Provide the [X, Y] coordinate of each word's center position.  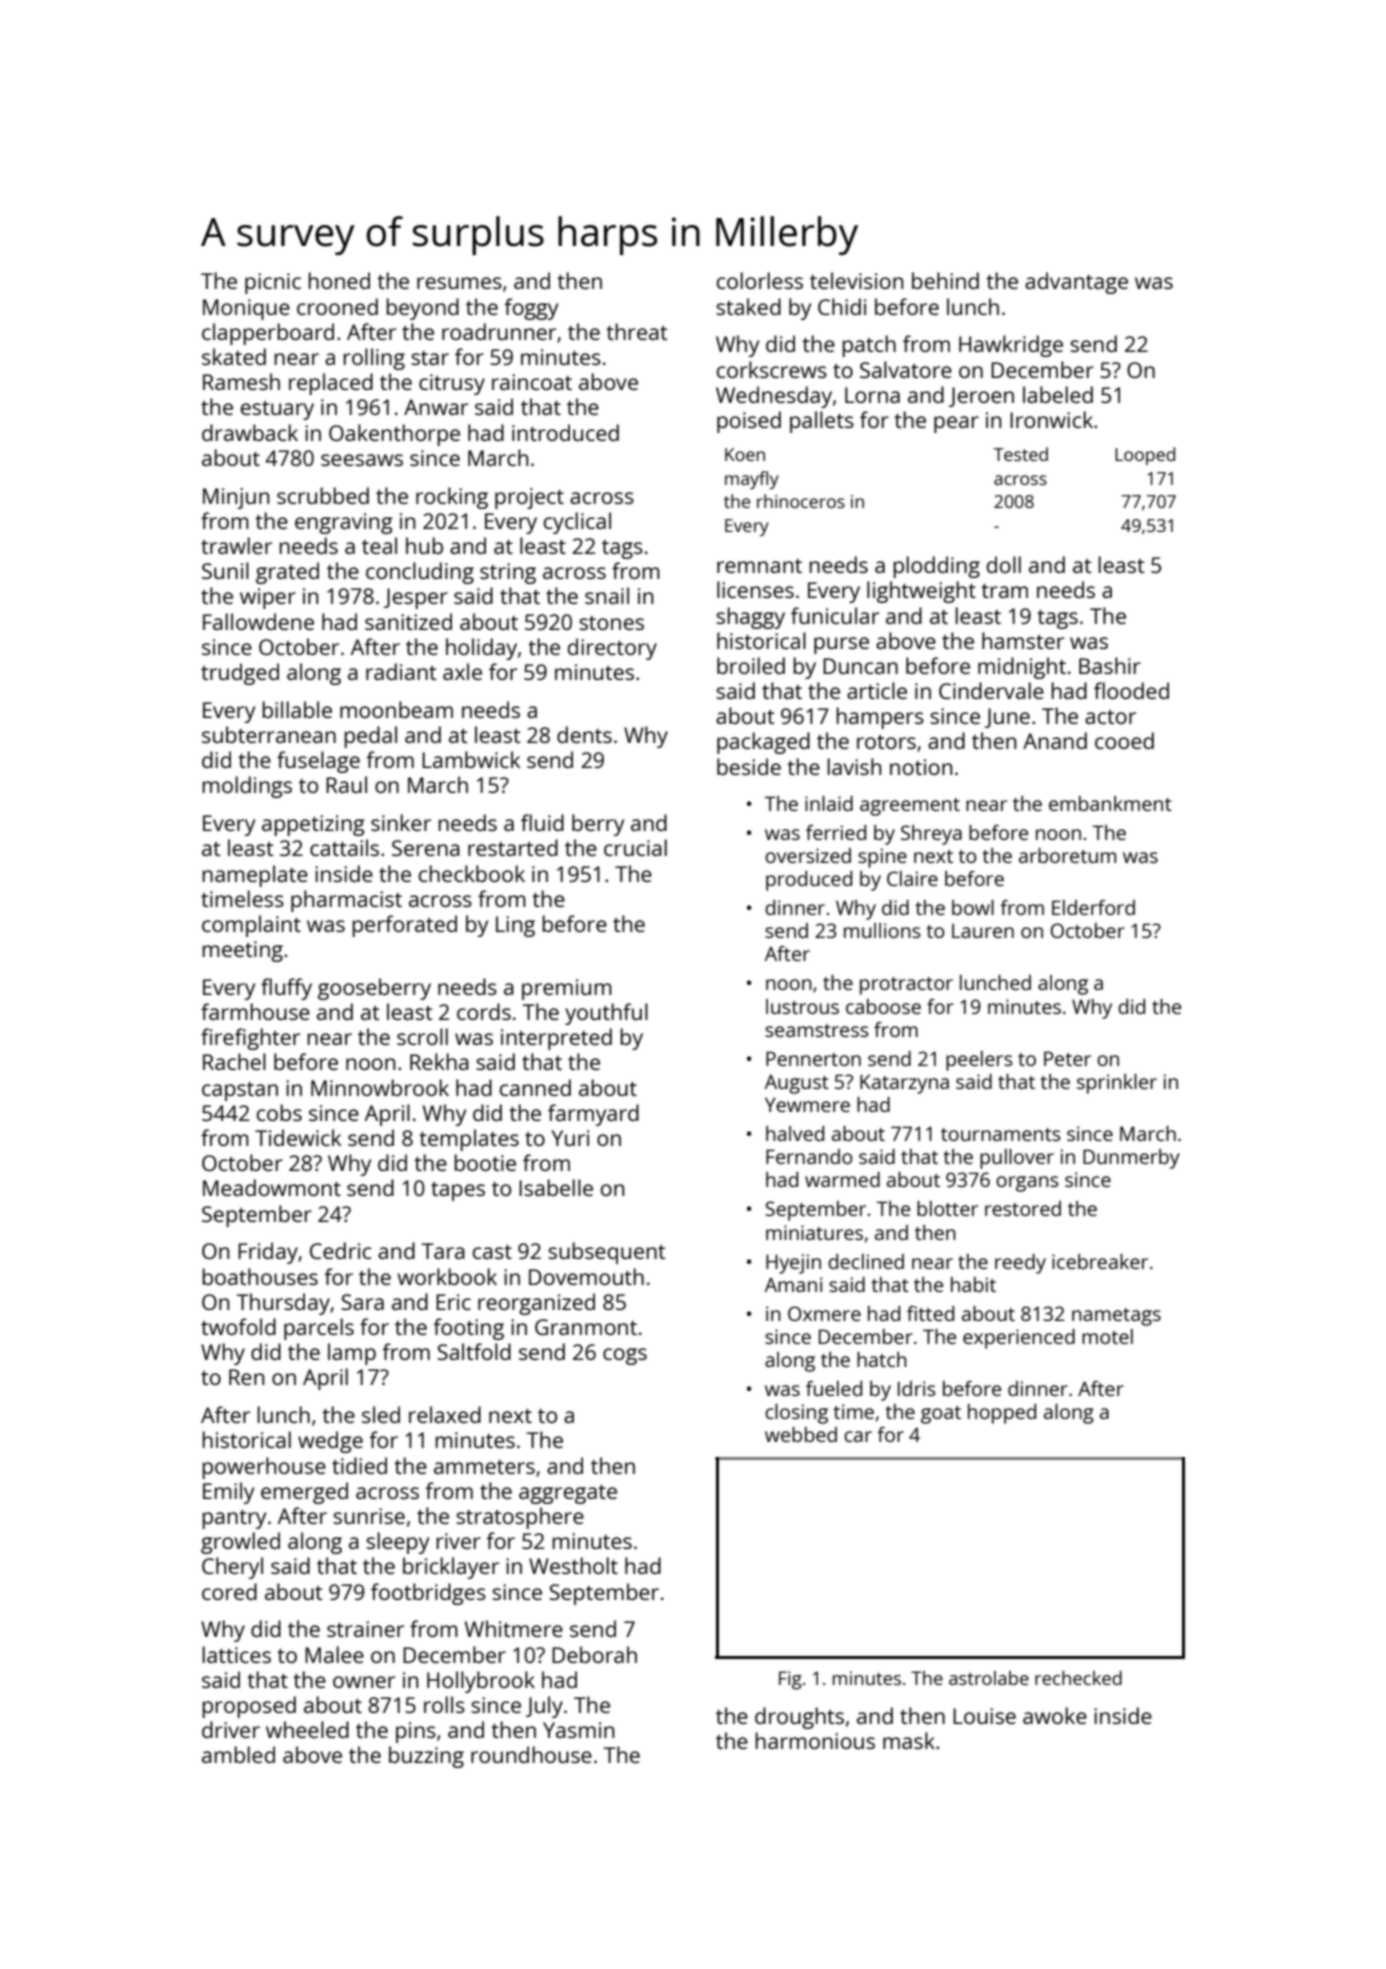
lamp [352, 1354]
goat [941, 1415]
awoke [1055, 1715]
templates [469, 1140]
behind [945, 280]
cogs [625, 1356]
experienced [1019, 1339]
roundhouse [531, 1754]
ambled [238, 1754]
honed [339, 280]
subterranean [269, 734]
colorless [760, 280]
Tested [1021, 454]
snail [607, 595]
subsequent [607, 1253]
